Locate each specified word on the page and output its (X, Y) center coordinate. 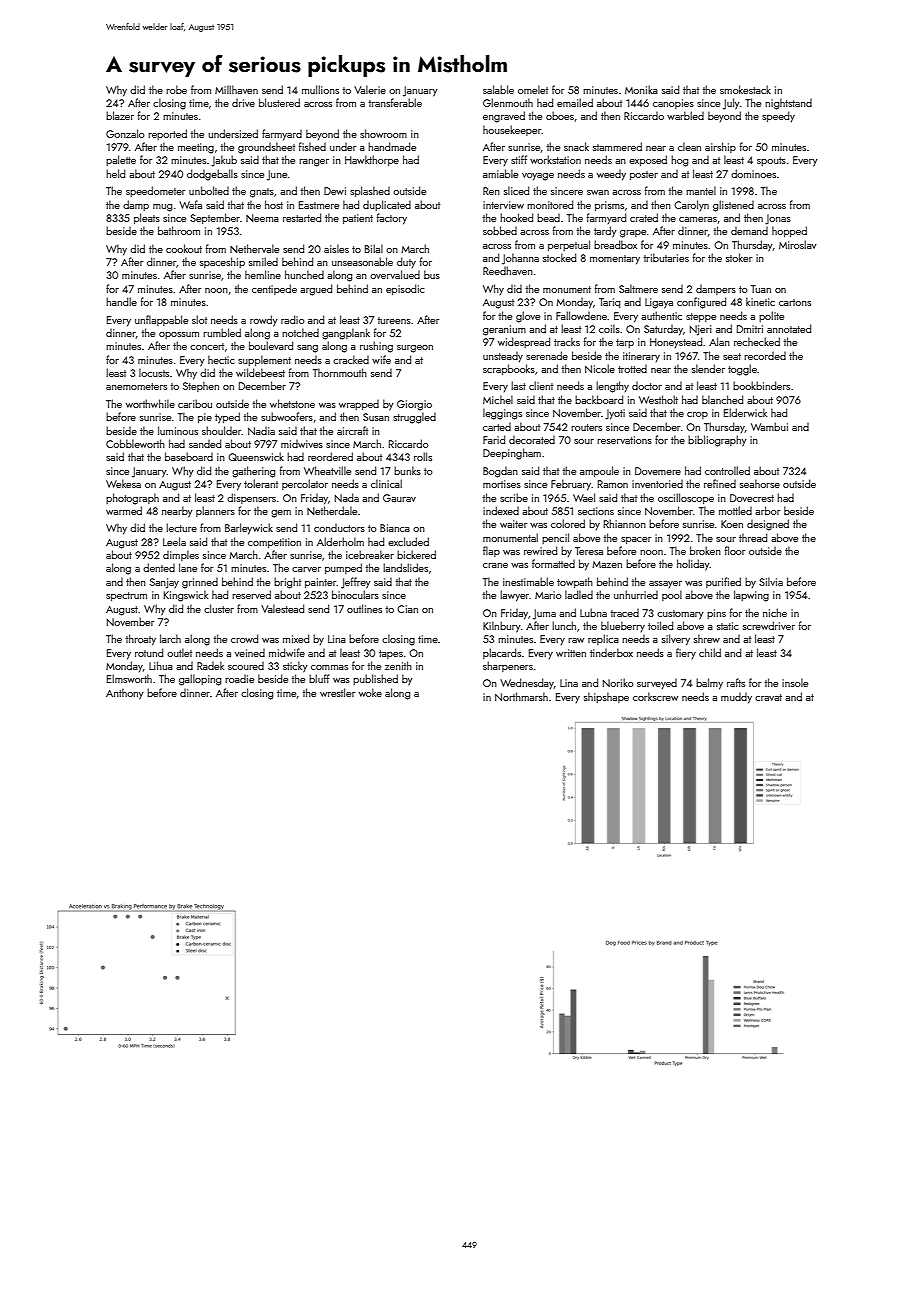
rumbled (222, 332)
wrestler (337, 692)
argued (316, 290)
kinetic (760, 301)
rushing (376, 347)
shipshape (606, 697)
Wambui (769, 426)
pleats (147, 218)
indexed (501, 510)
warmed (124, 510)
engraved (504, 117)
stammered (617, 146)
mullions (320, 89)
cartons (795, 302)
